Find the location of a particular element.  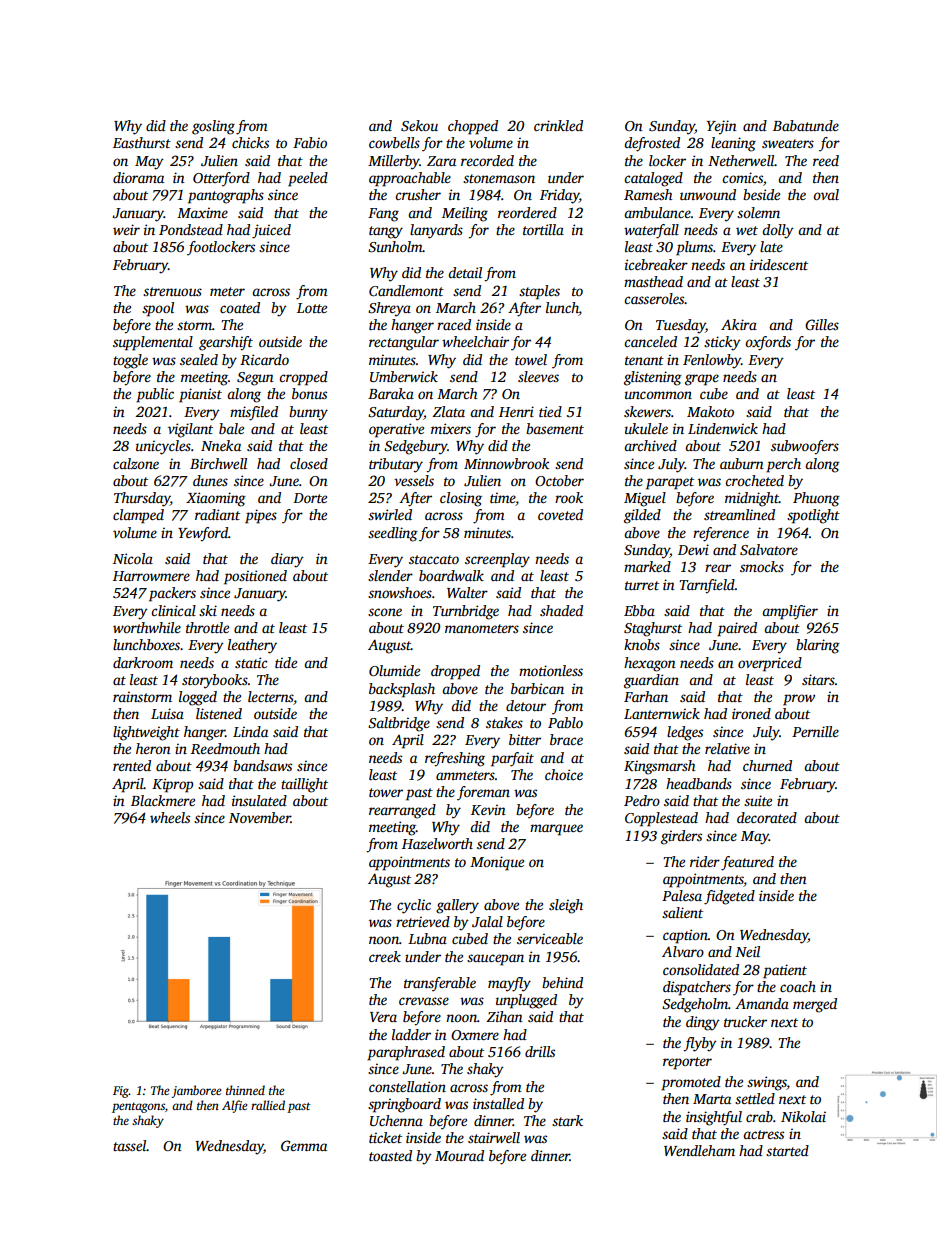

creek is located at coordinates (385, 956).
